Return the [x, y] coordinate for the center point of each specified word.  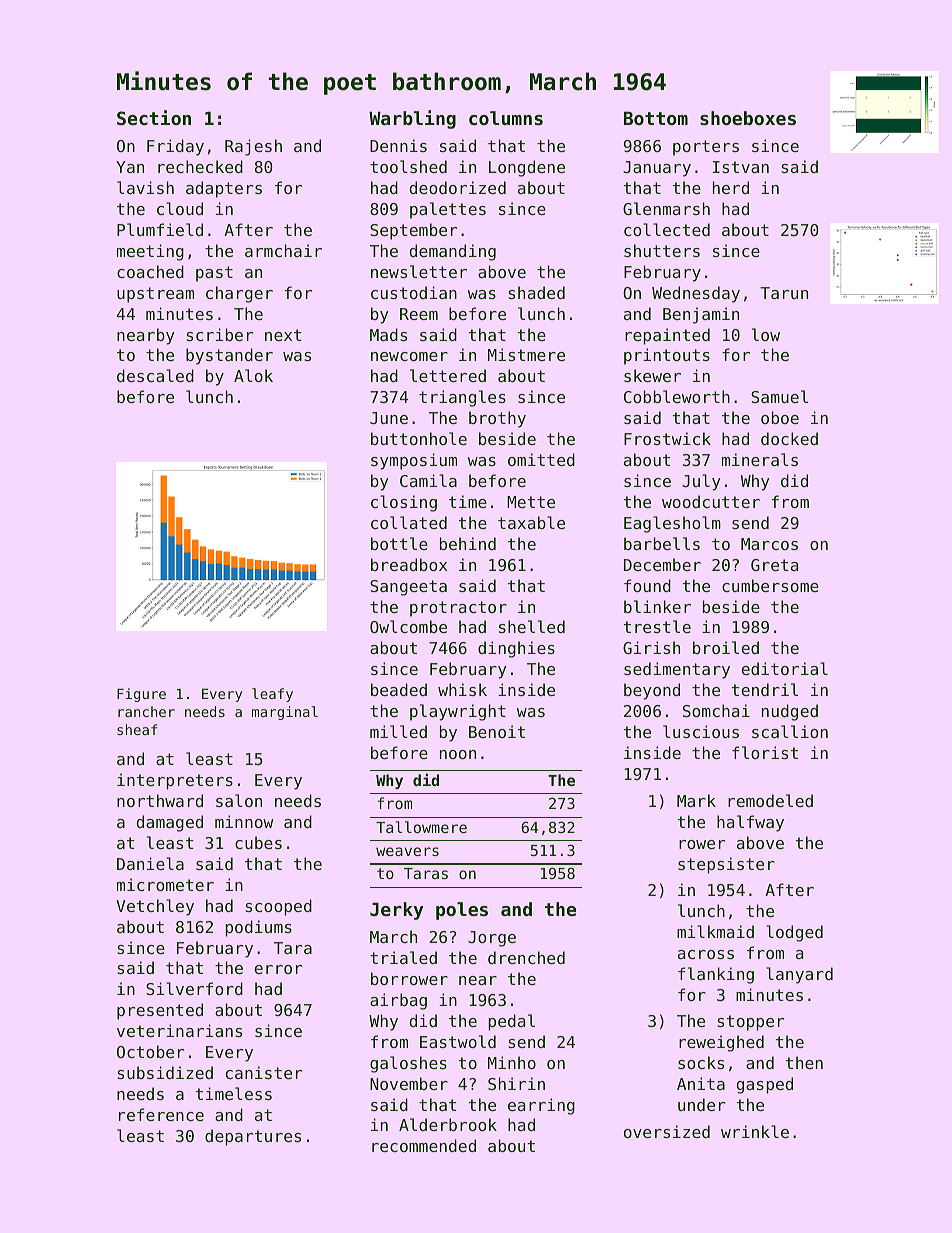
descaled [155, 375]
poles [462, 911]
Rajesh [253, 147]
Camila [428, 480]
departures [253, 1137]
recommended [424, 1145]
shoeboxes [748, 118]
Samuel [779, 396]
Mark [696, 800]
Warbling [412, 119]
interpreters [175, 781]
